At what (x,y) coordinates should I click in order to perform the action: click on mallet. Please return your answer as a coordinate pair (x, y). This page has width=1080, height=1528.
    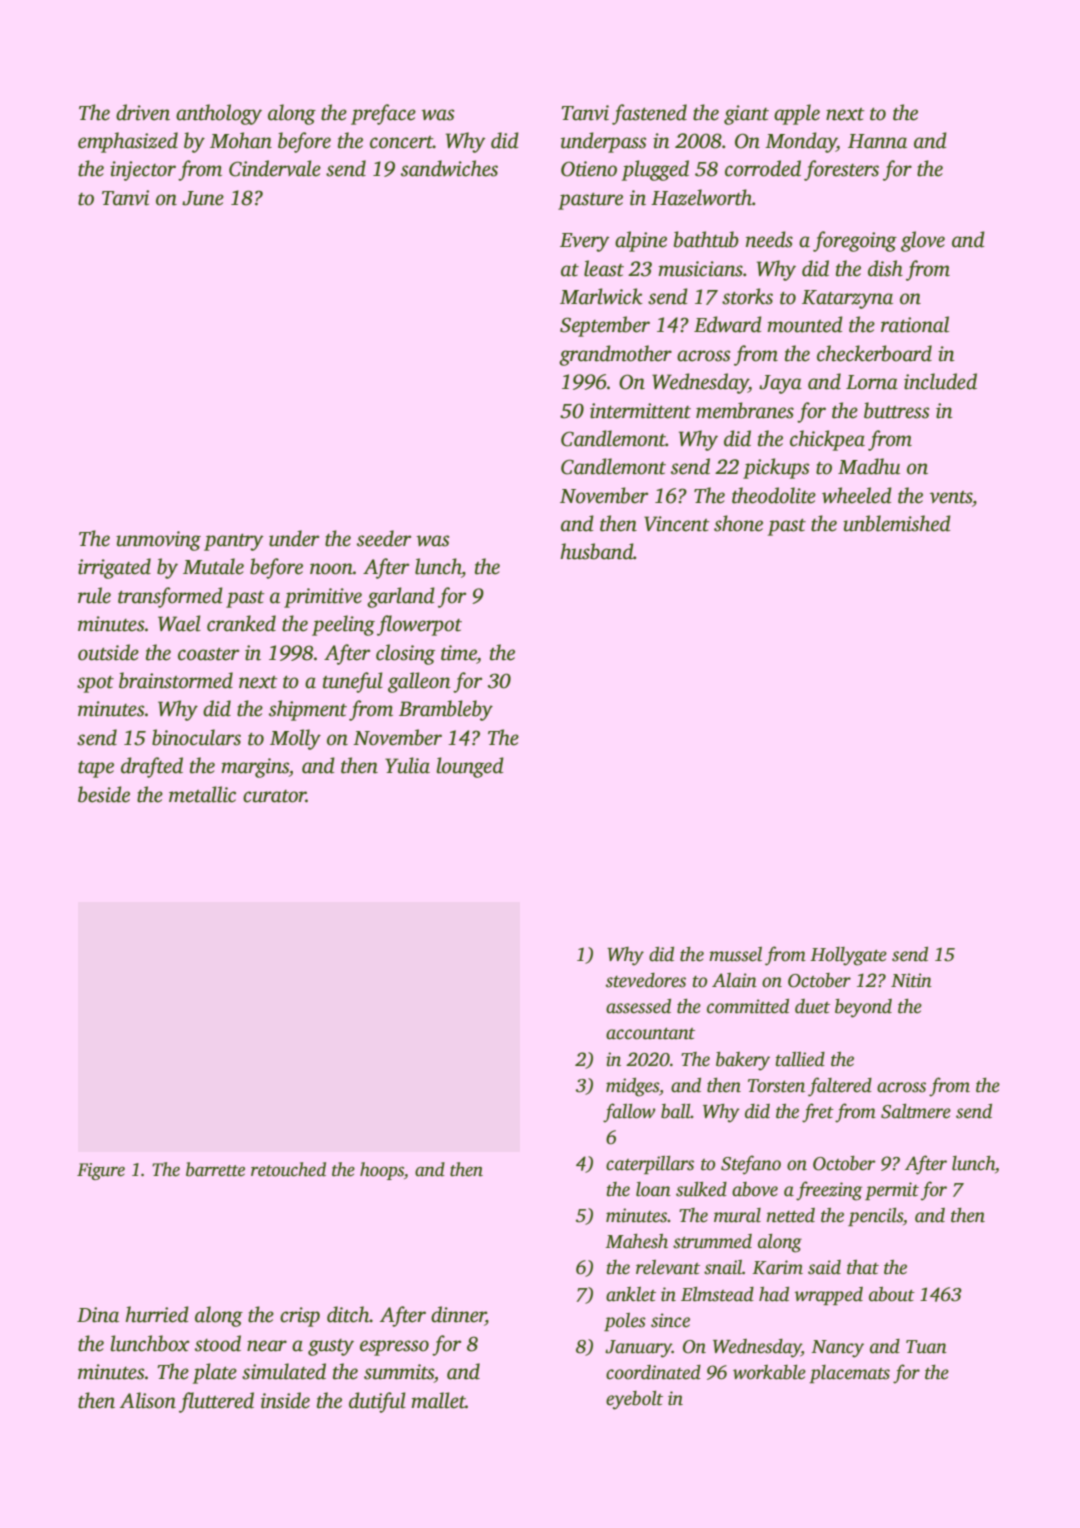
    Looking at the image, I should click on (438, 1400).
